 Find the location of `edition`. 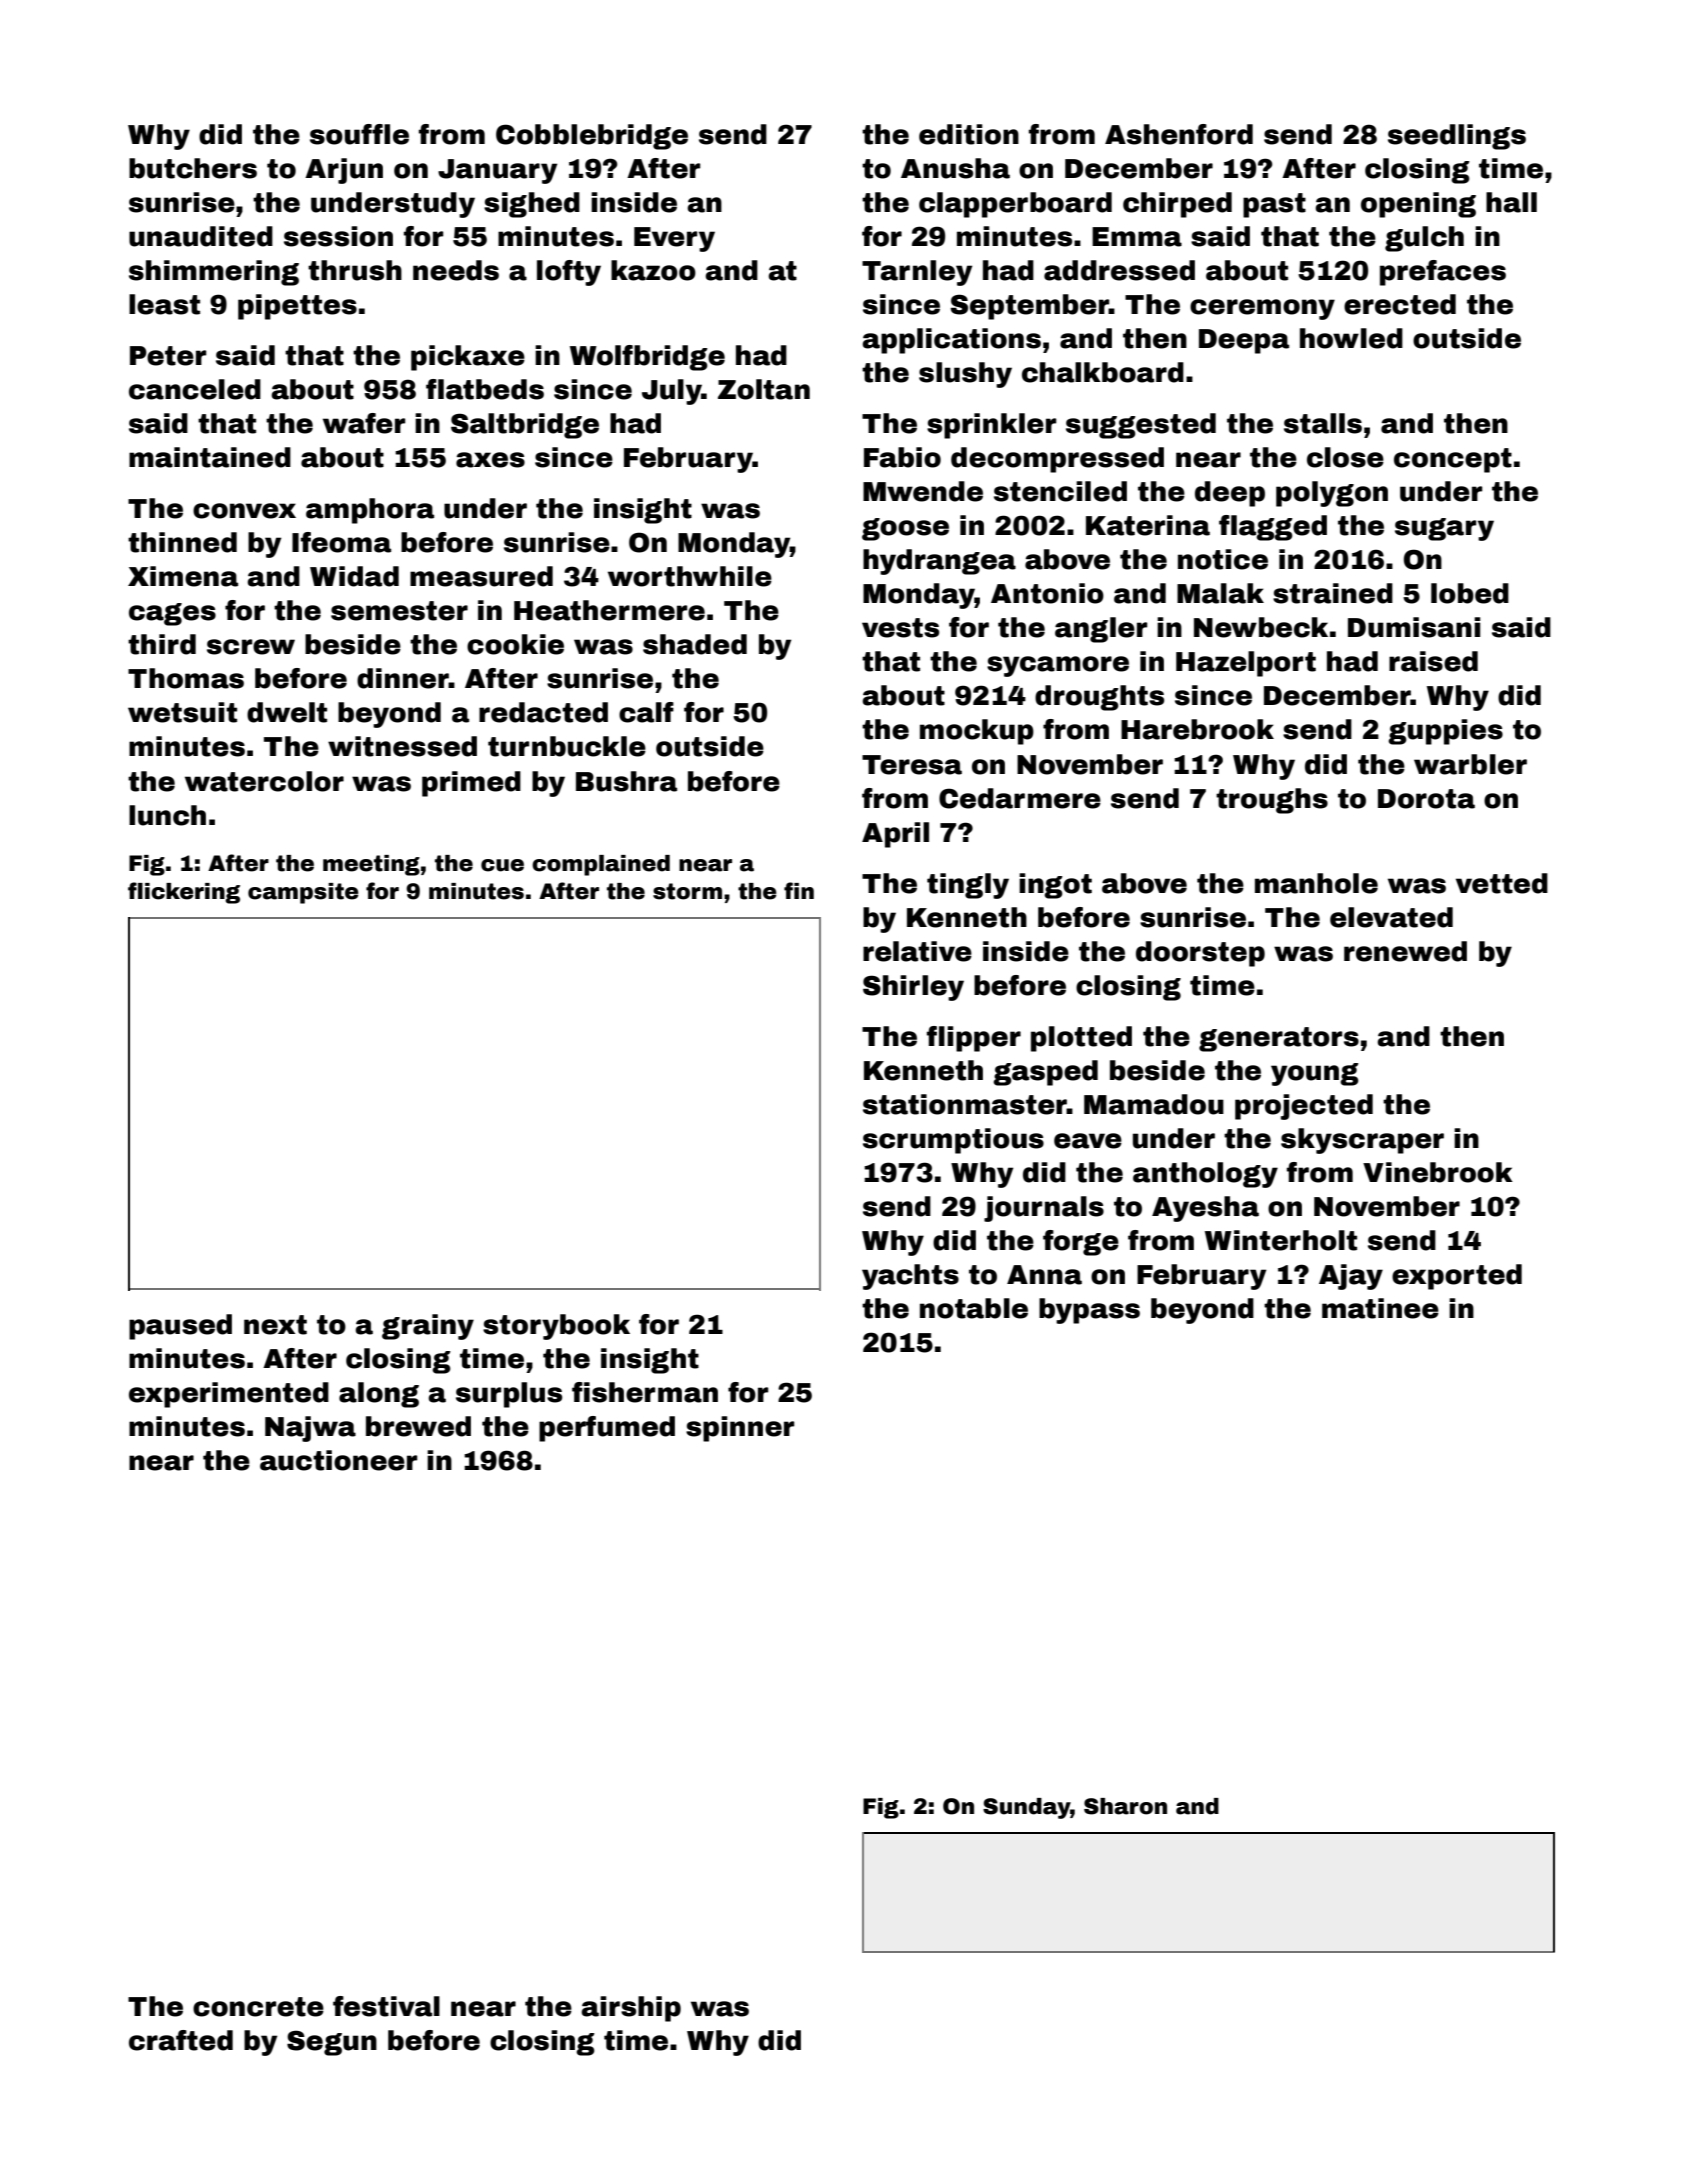

edition is located at coordinates (969, 134).
